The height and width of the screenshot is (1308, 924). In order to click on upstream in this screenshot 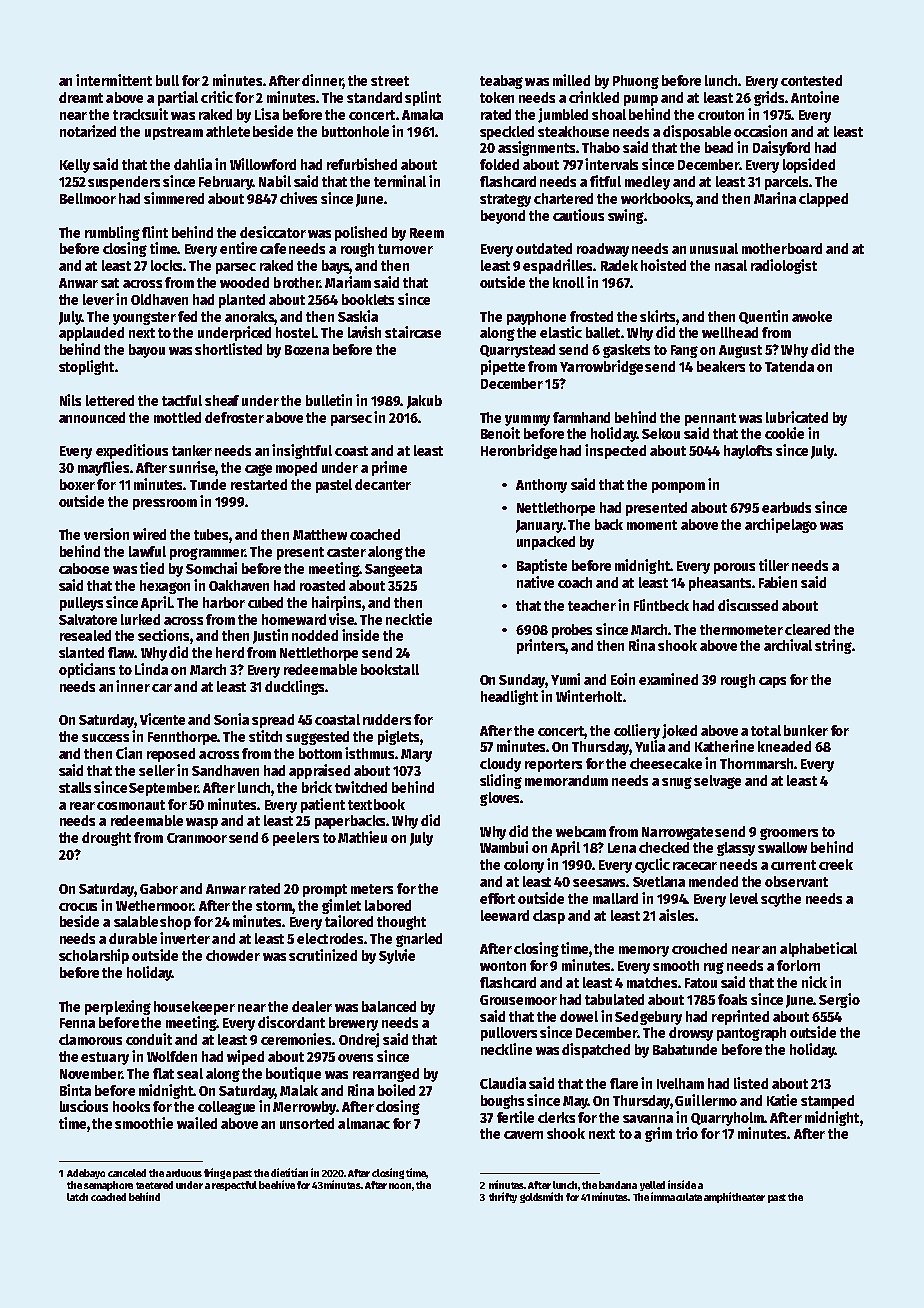, I will do `click(174, 133)`.
